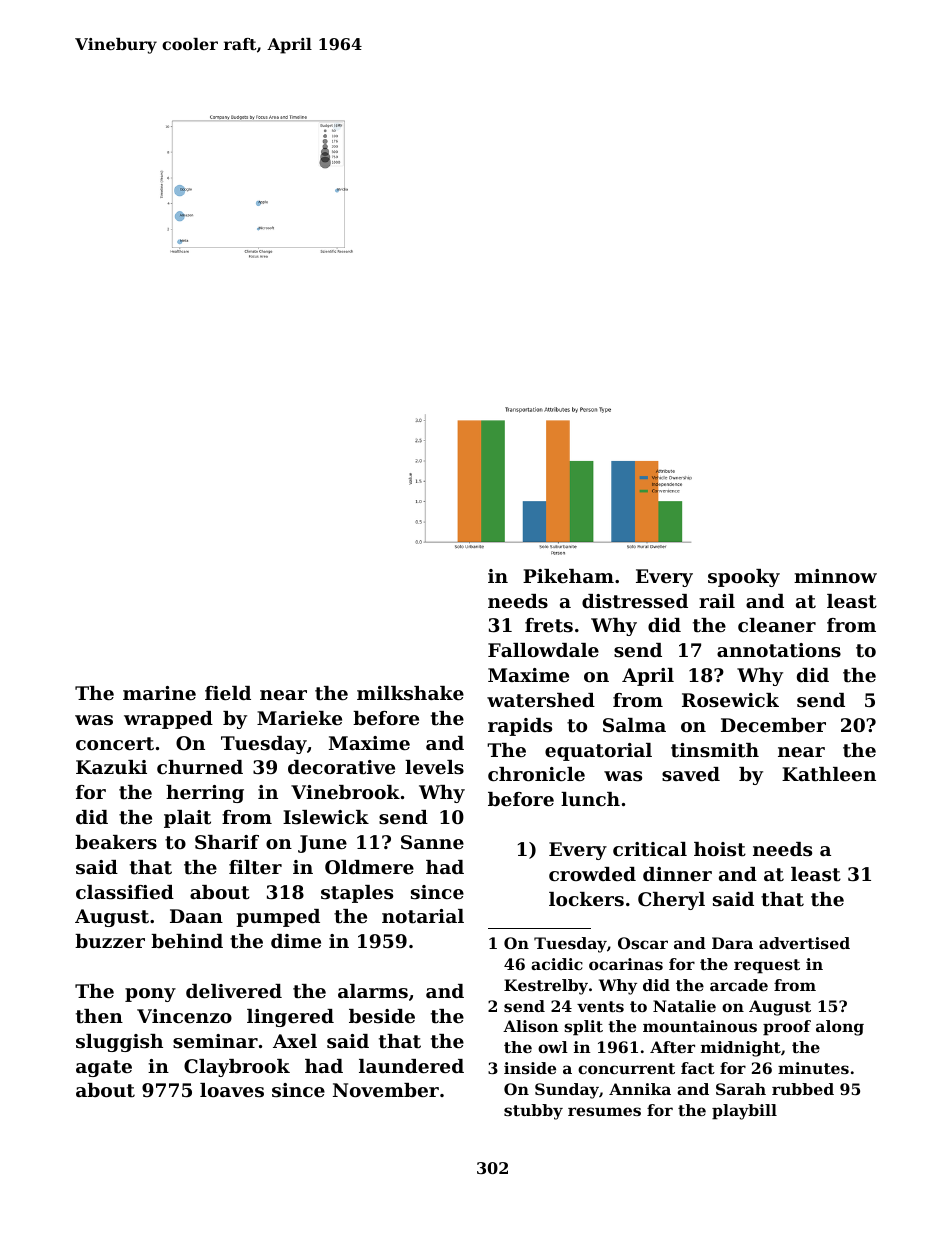 This screenshot has width=952, height=1233. Describe the element at coordinates (533, 1112) in the screenshot. I see `stubby` at that location.
